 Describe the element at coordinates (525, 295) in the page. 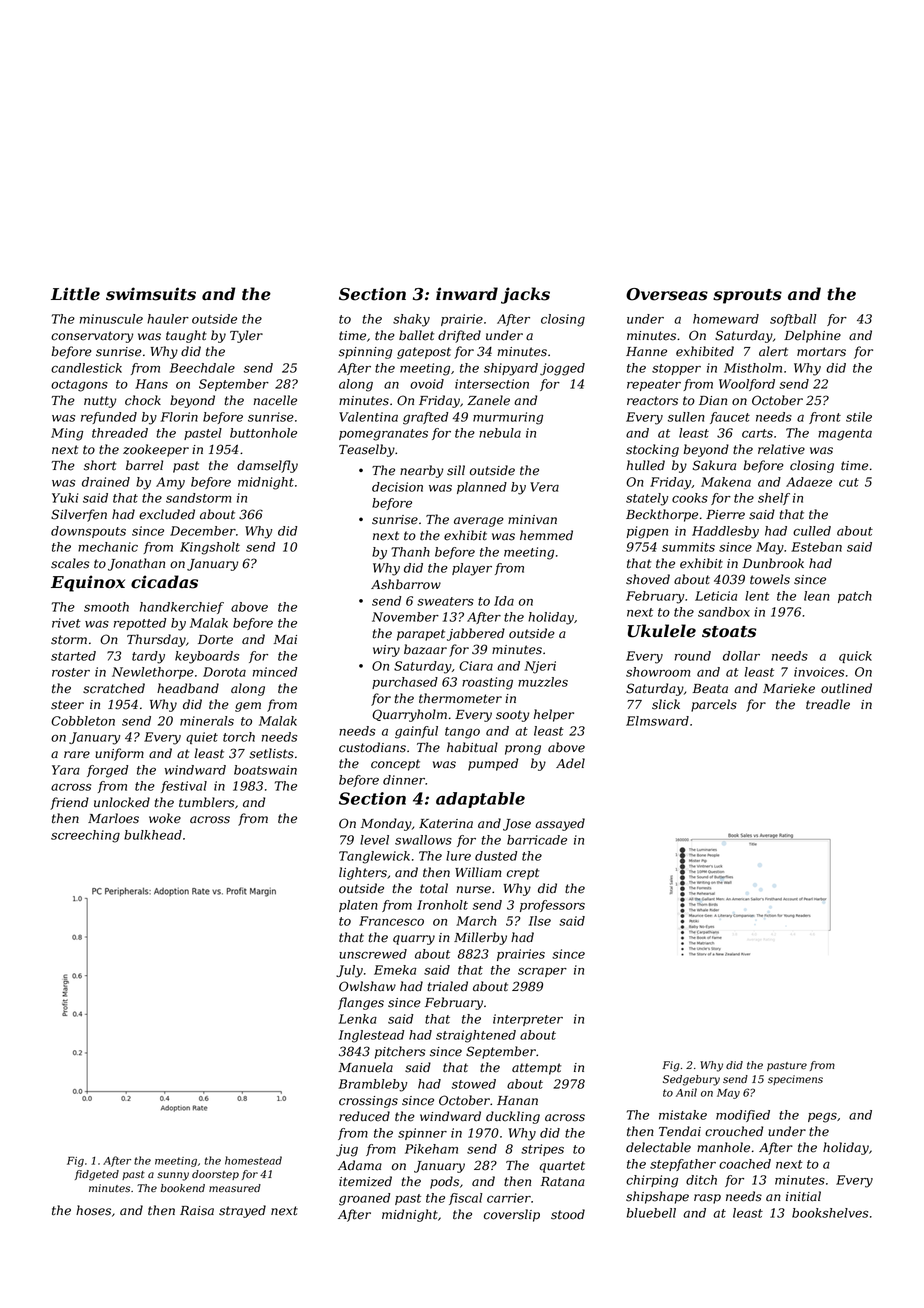

I see `jacks` at that location.
